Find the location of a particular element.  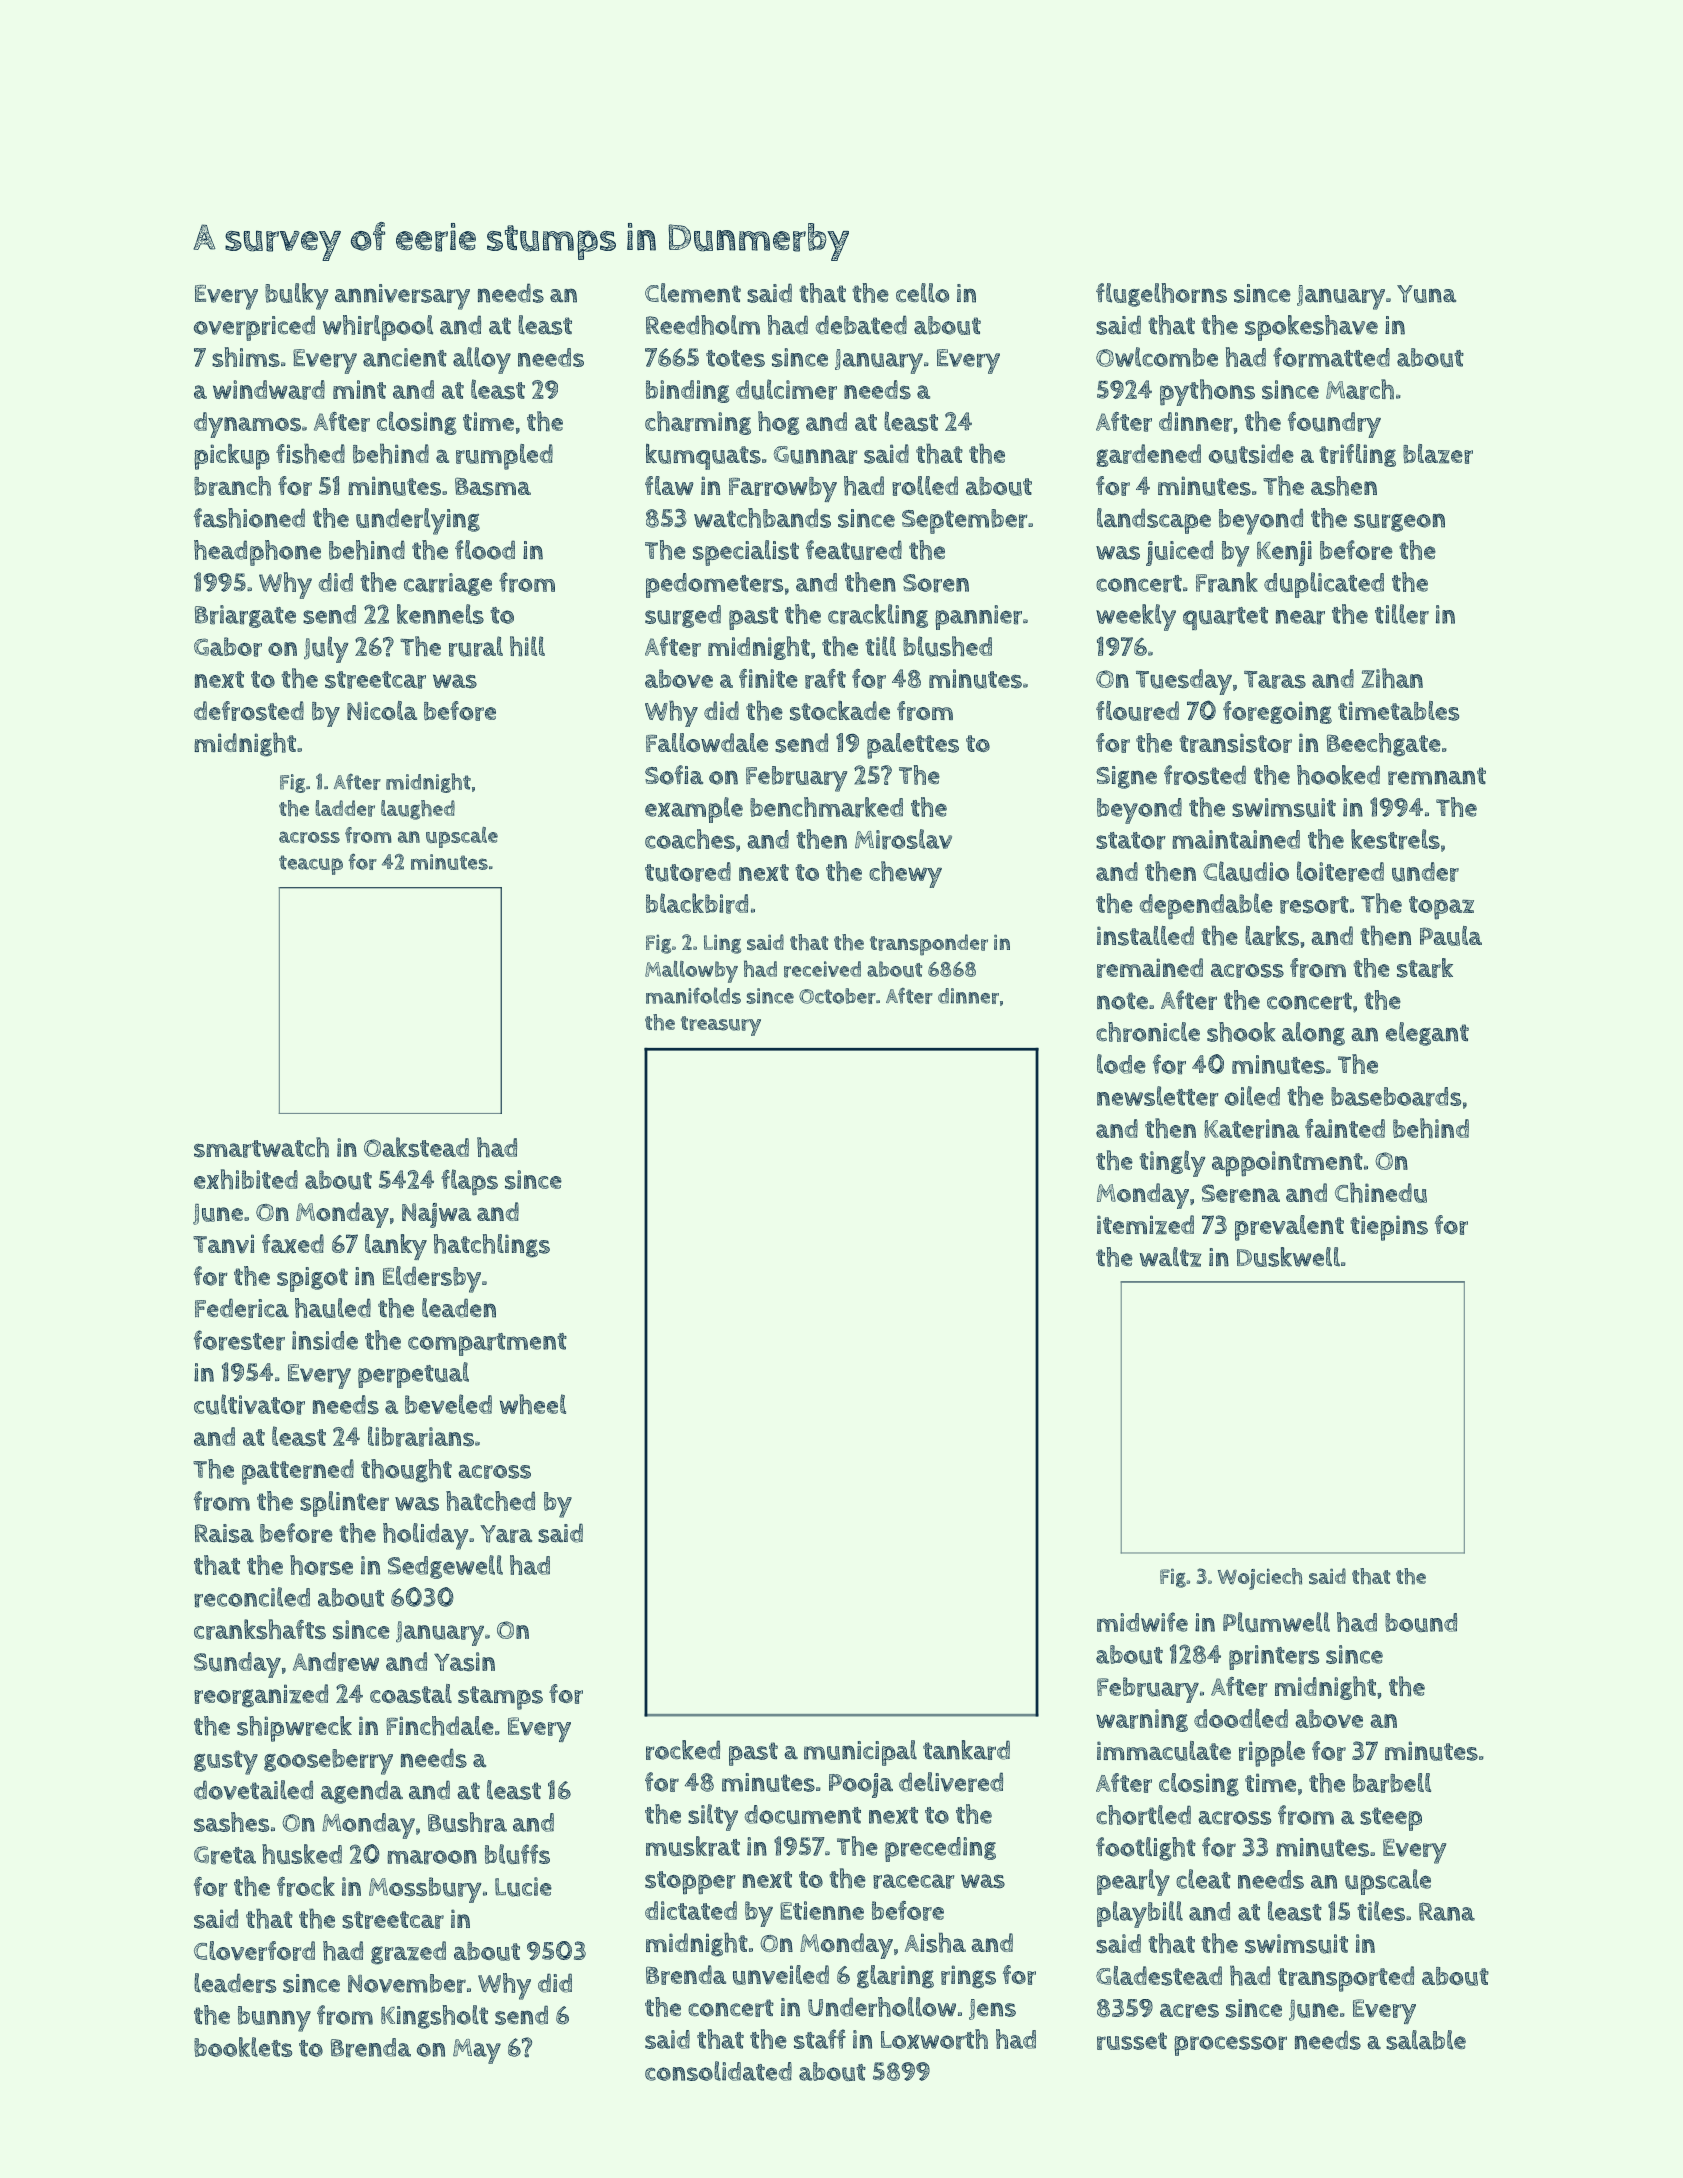

Wojciech is located at coordinates (1260, 1579).
